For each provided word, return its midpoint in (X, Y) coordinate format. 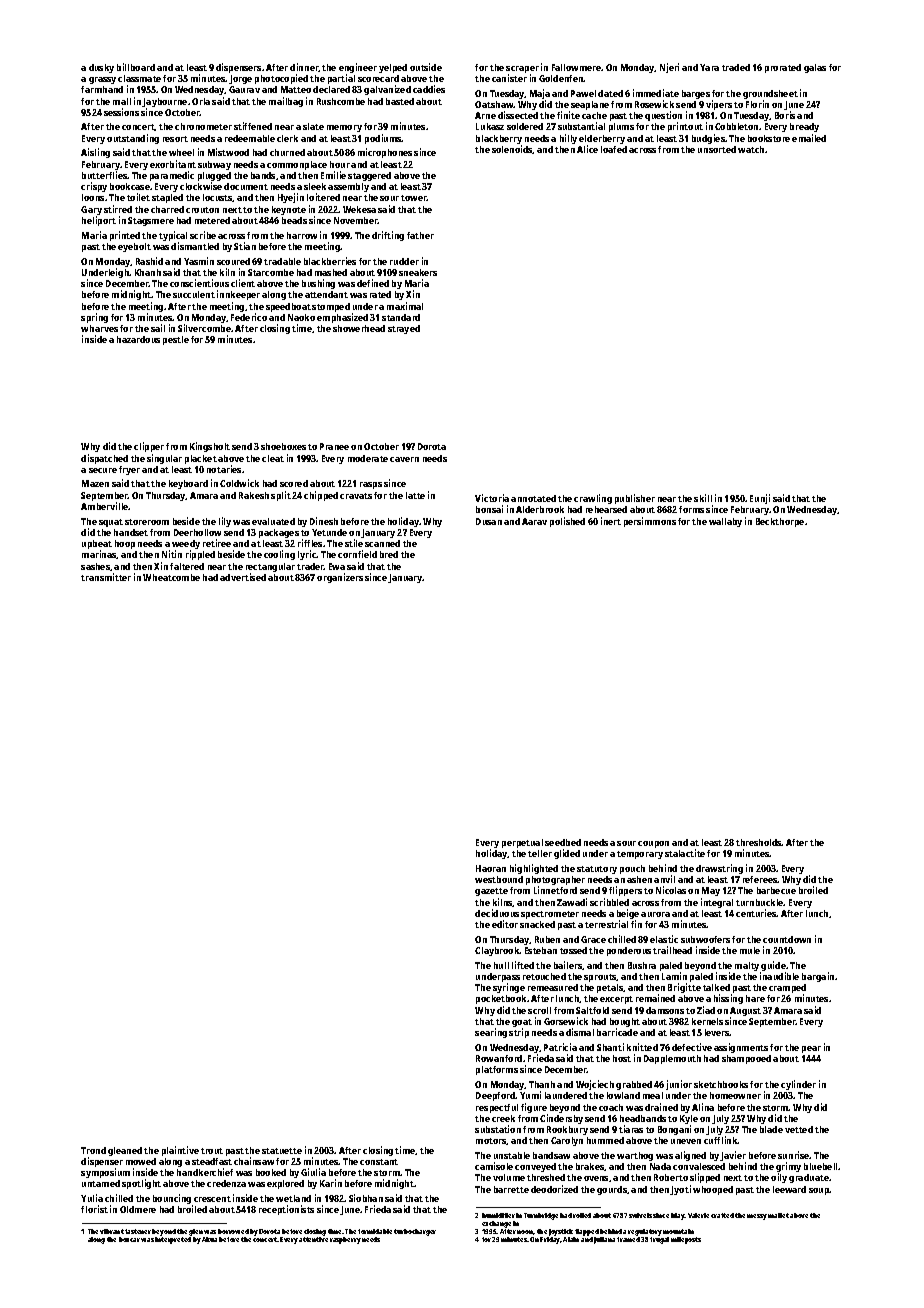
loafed (614, 149)
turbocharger (415, 1232)
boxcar (129, 1239)
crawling (593, 499)
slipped (705, 1178)
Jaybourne (164, 102)
